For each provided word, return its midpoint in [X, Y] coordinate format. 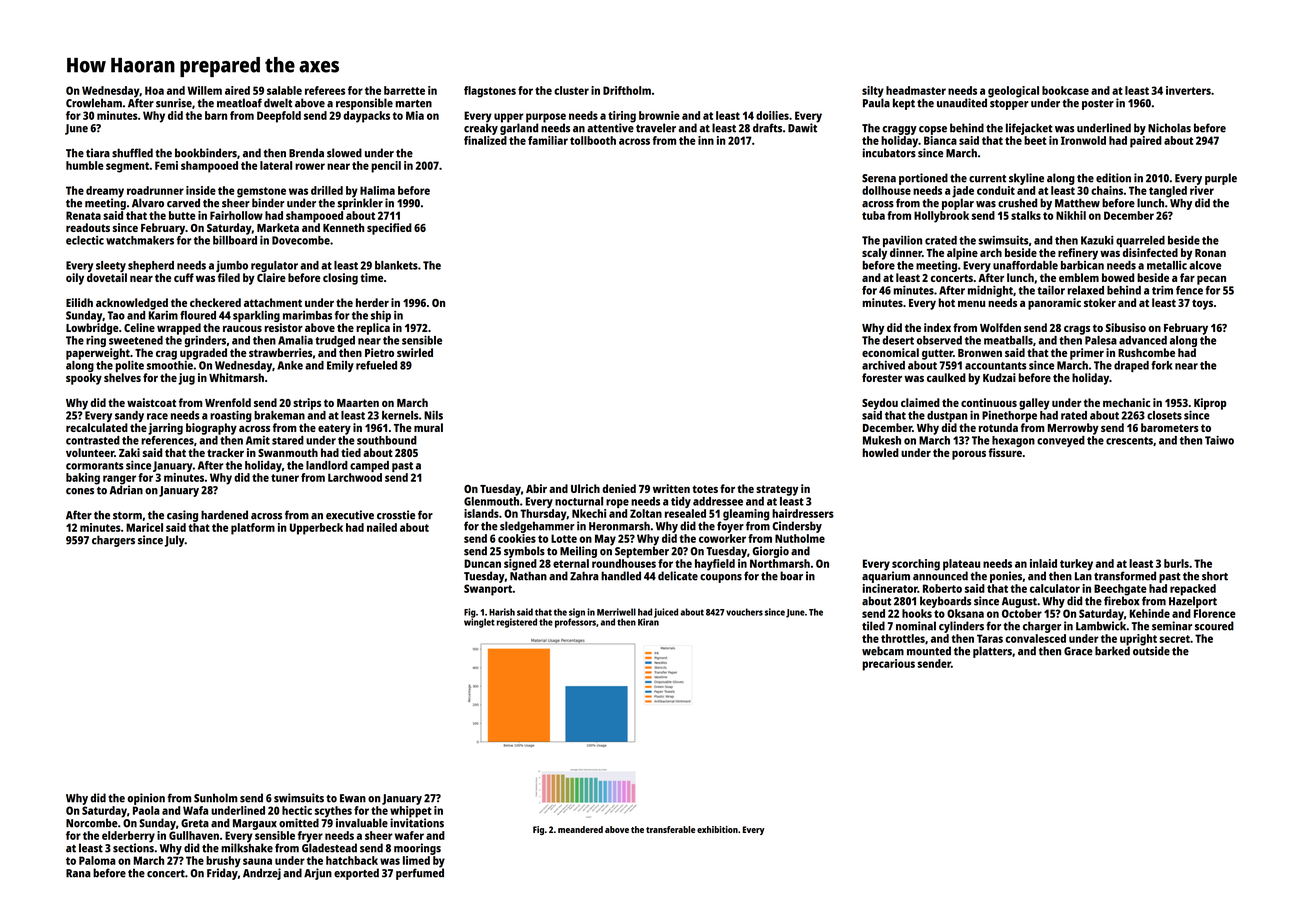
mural [428, 427]
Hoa [154, 90]
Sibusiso [1126, 327]
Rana [78, 873]
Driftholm [627, 90]
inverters [1188, 90]
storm [127, 516]
